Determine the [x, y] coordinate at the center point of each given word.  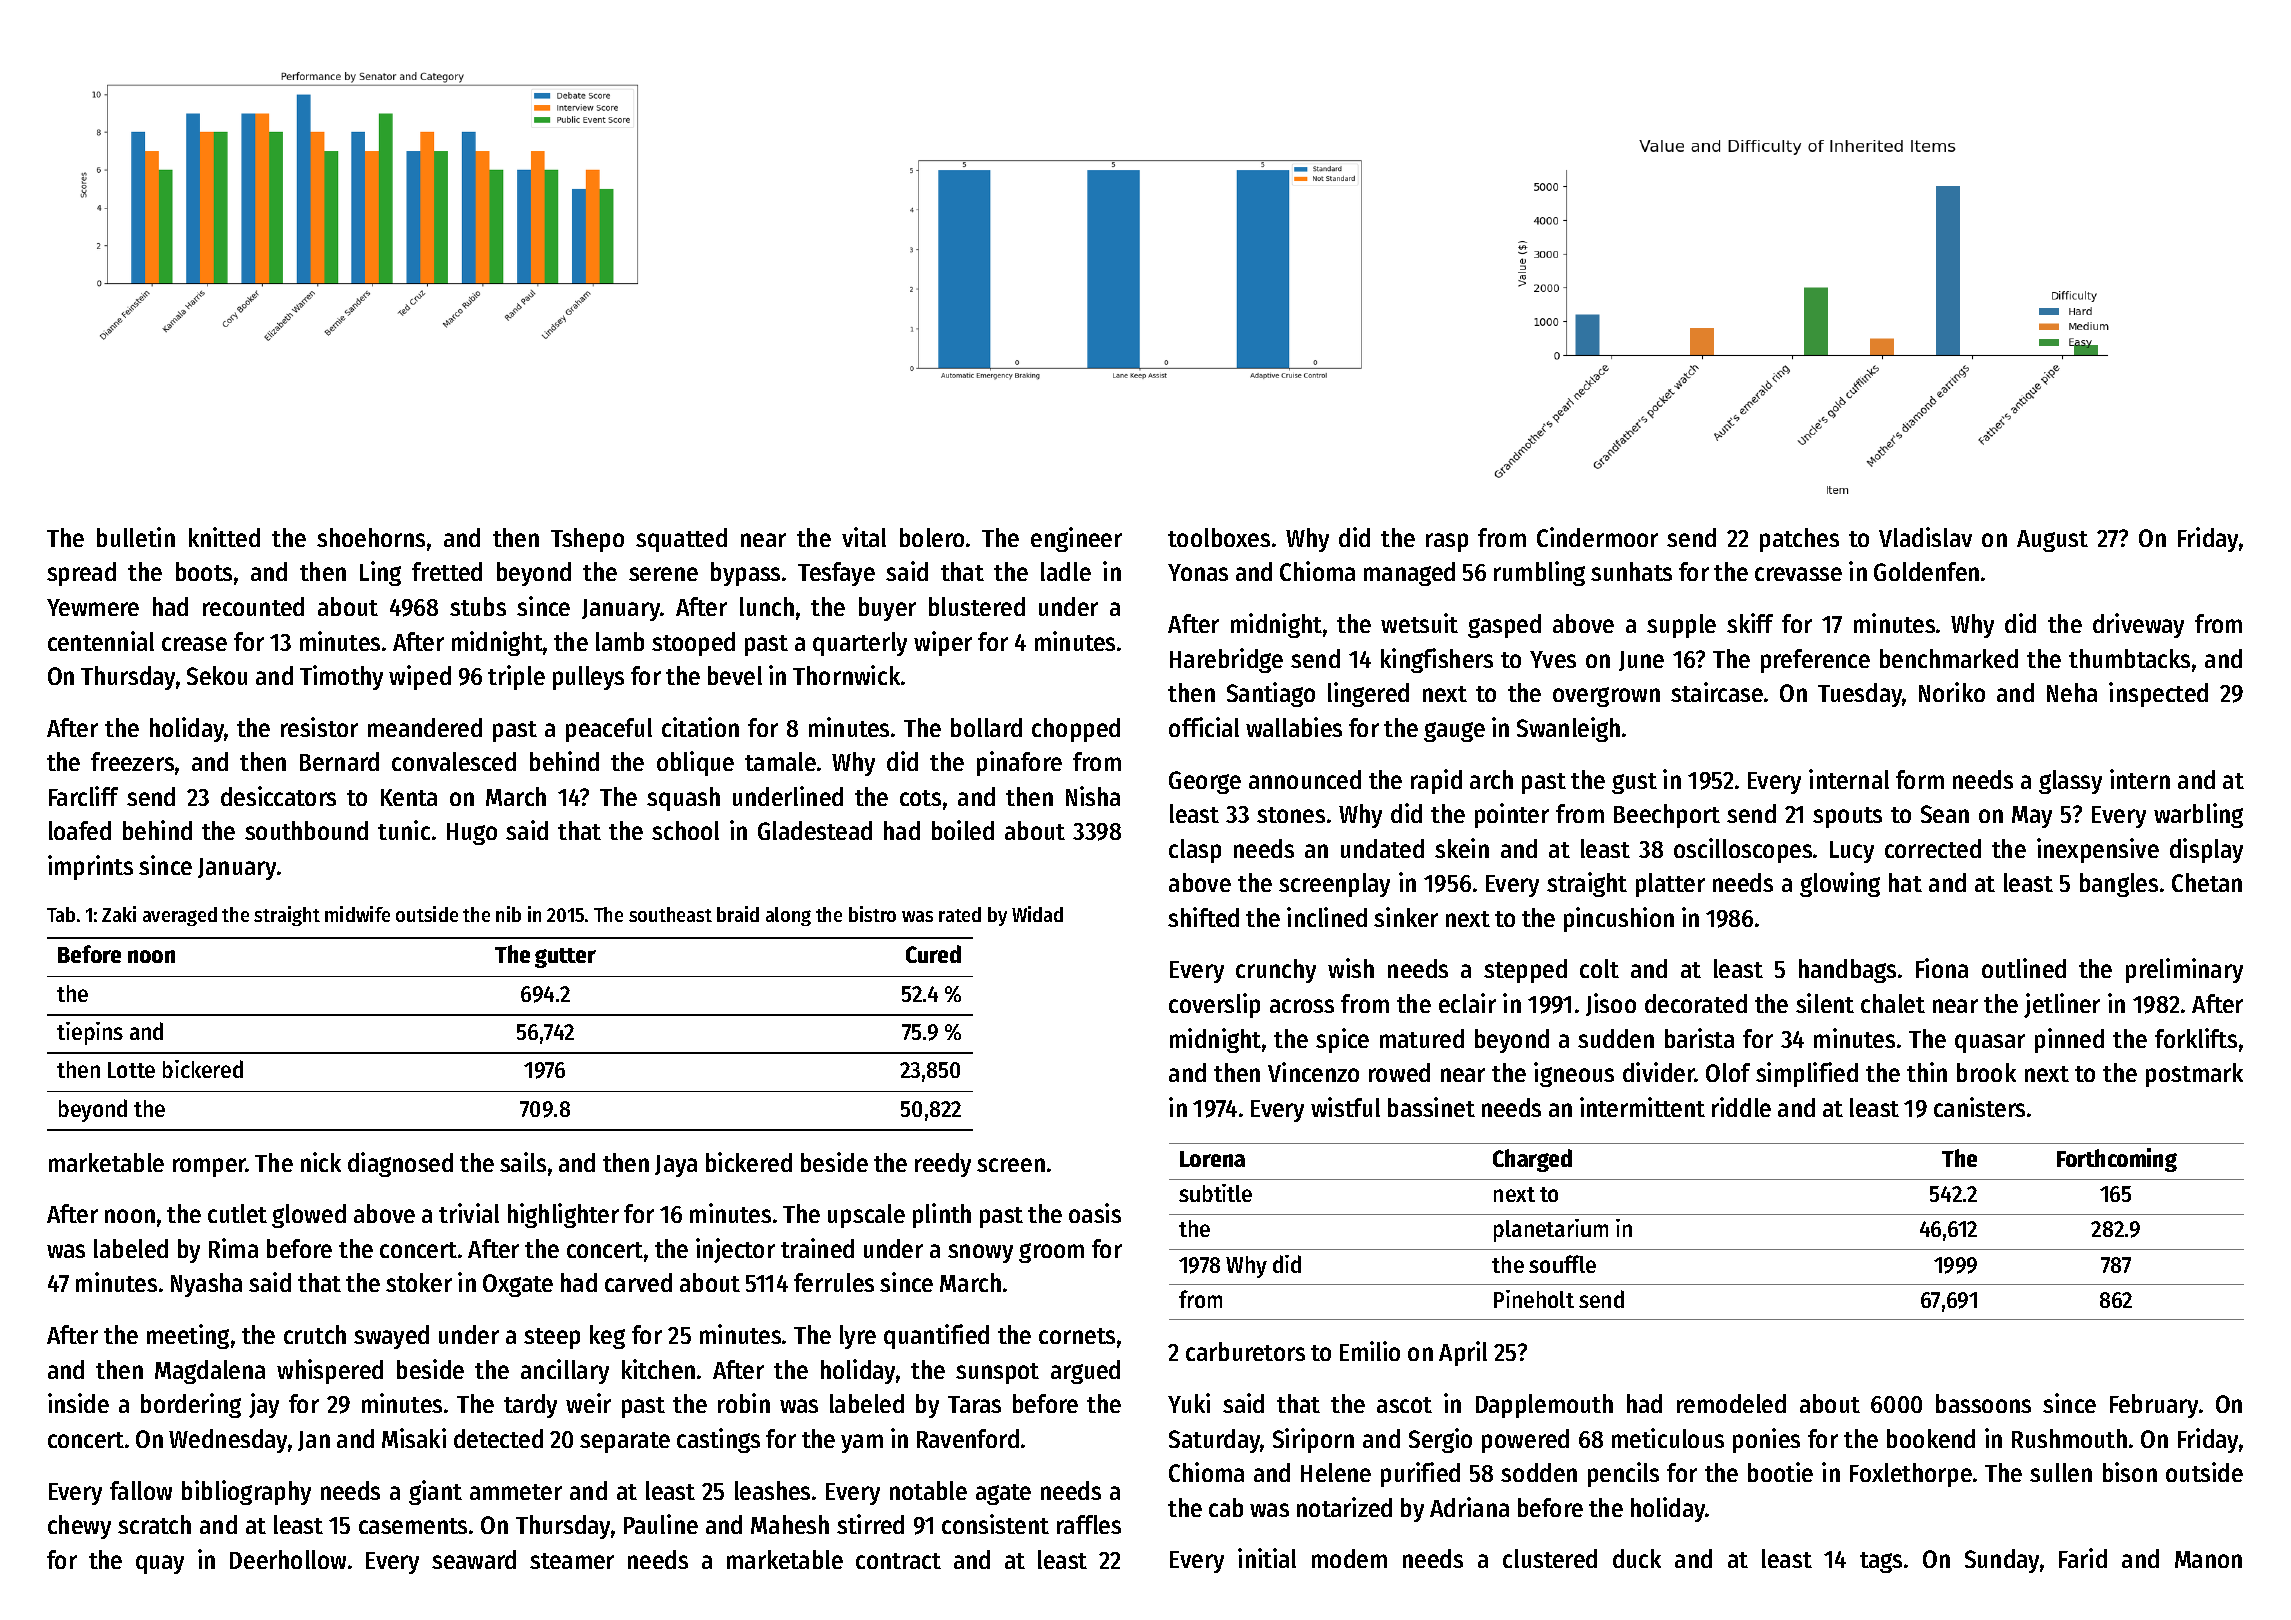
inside [78, 1403]
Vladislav [1925, 537]
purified [1420, 1474]
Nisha [1093, 796]
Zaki [119, 914]
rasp [1447, 542]
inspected [2158, 694]
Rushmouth [2069, 1438]
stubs [478, 606]
